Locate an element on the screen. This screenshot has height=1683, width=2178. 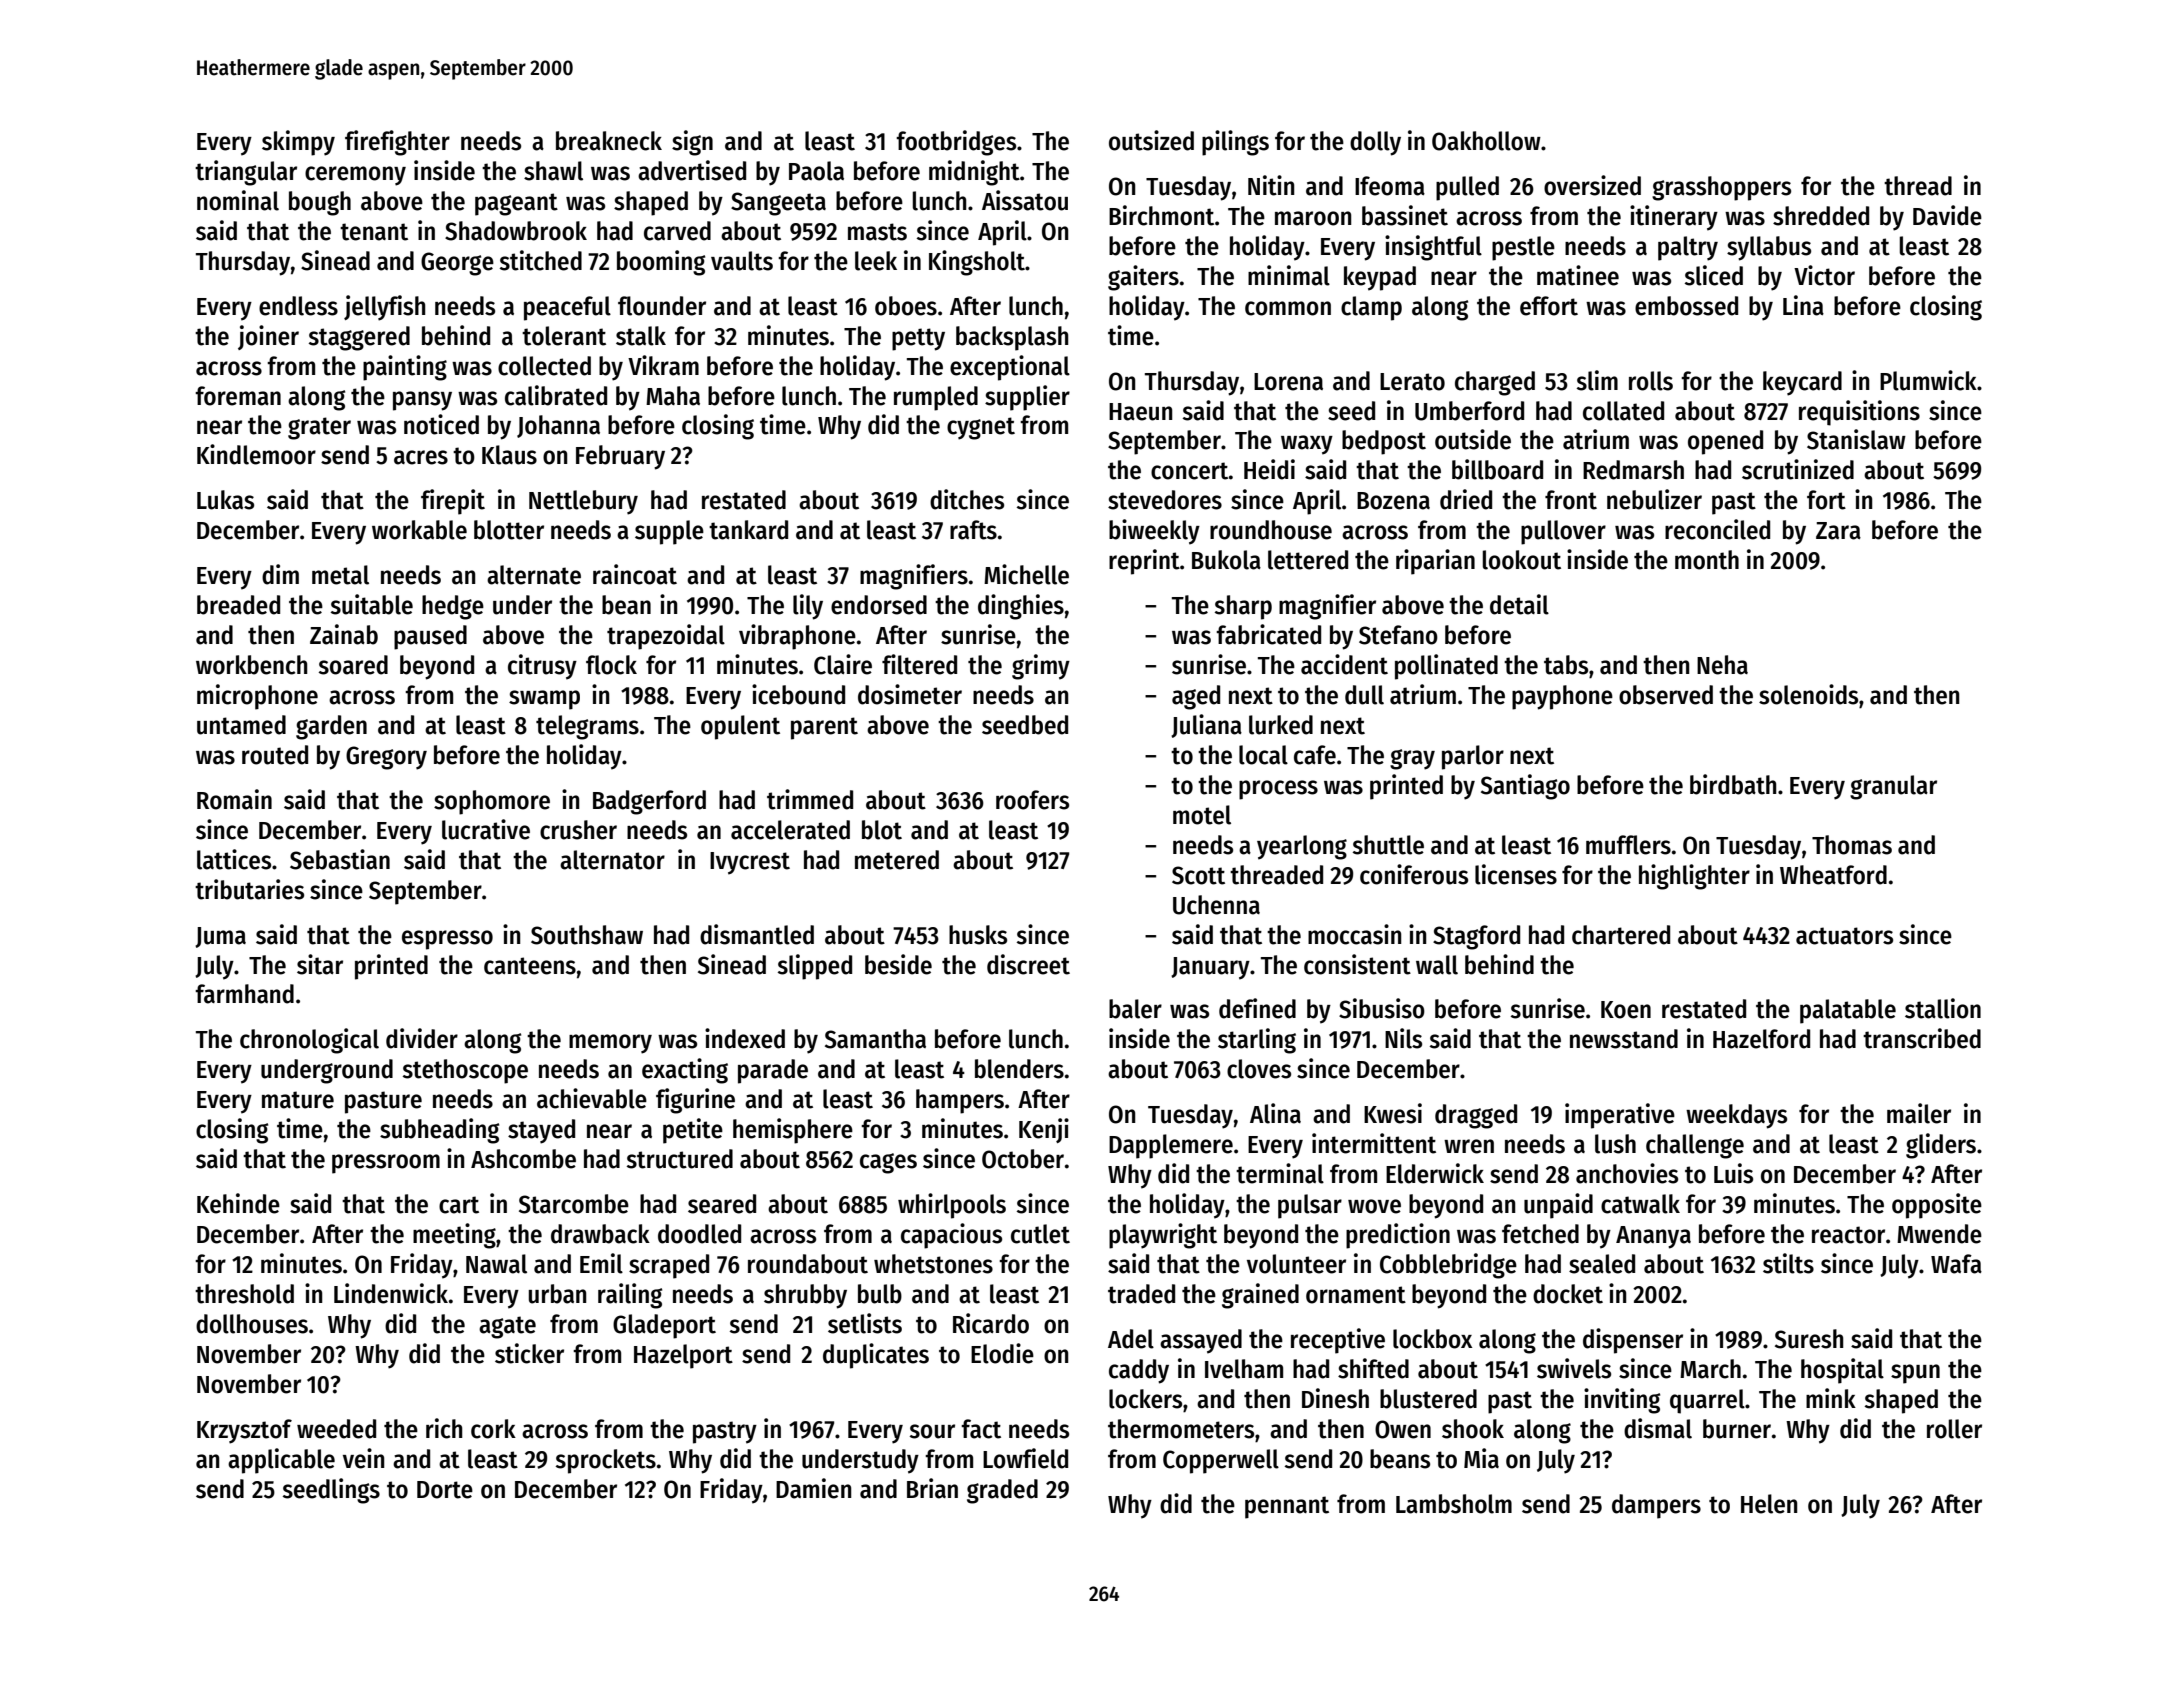
applicable is located at coordinates (281, 1461).
